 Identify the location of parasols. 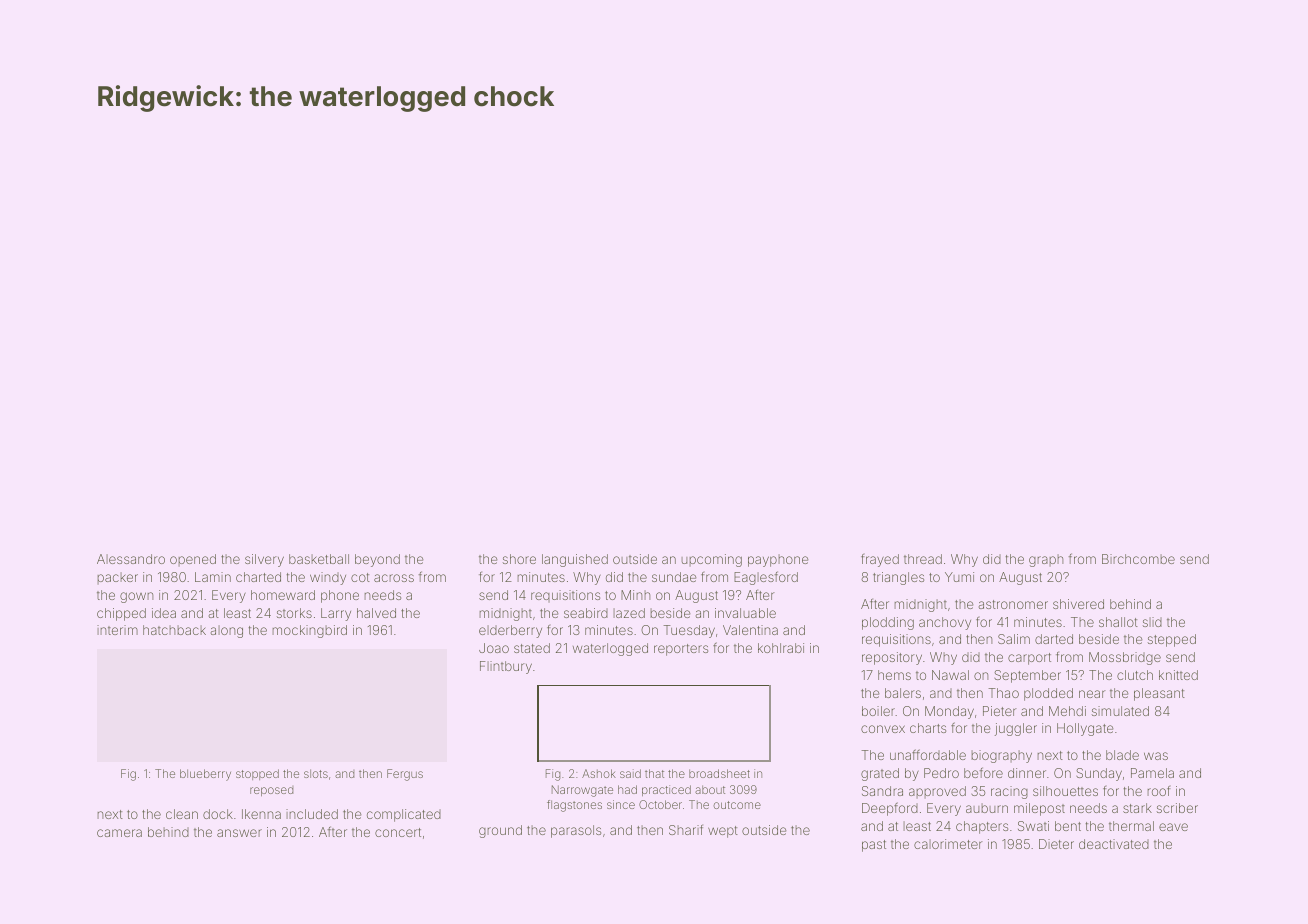
(576, 831).
